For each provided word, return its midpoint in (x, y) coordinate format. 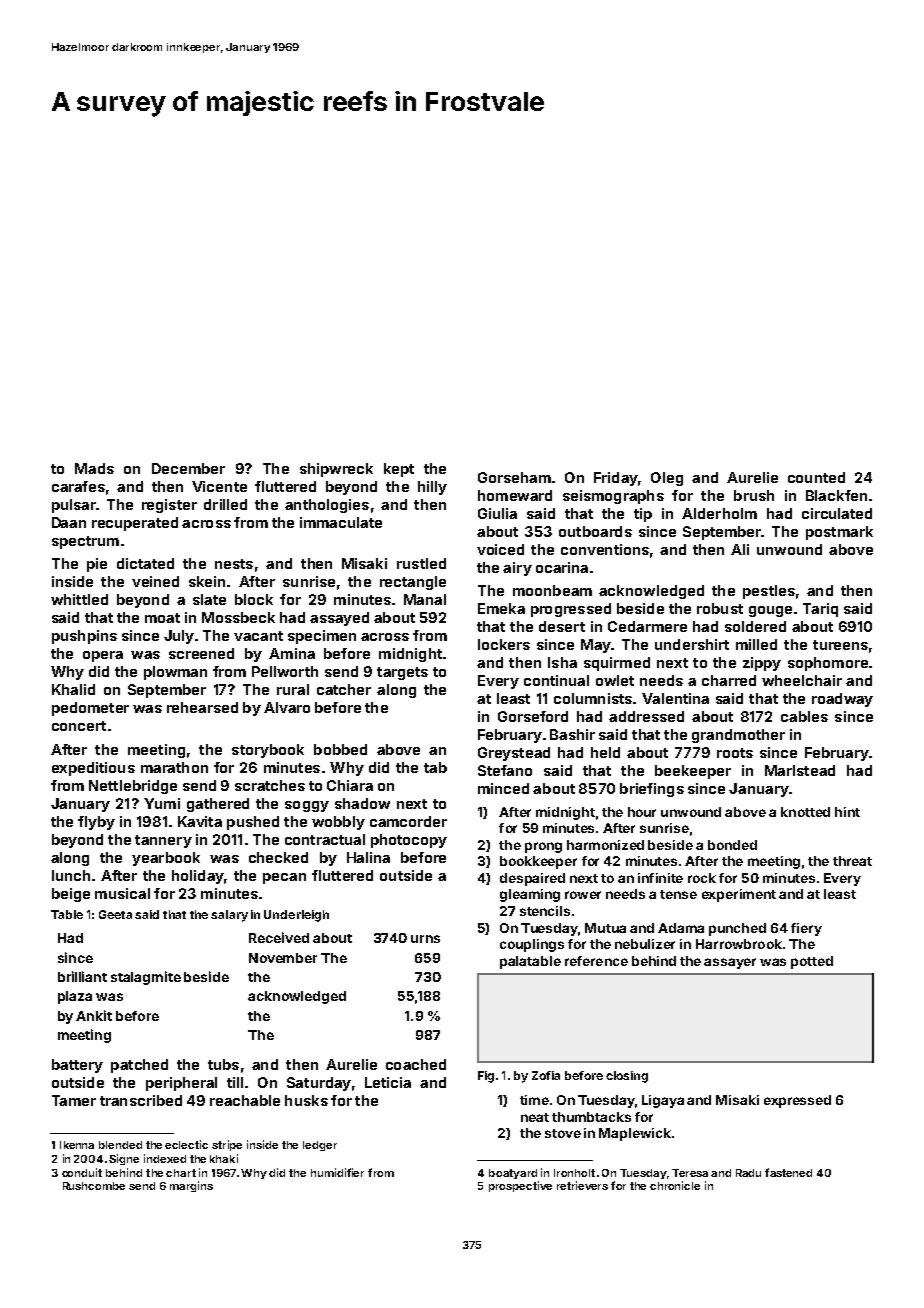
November (283, 958)
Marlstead (800, 770)
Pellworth (285, 671)
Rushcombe (94, 1186)
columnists (593, 698)
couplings (532, 945)
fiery (806, 929)
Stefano (505, 770)
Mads (94, 468)
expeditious (93, 769)
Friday (616, 479)
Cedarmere (647, 626)
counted (816, 477)
